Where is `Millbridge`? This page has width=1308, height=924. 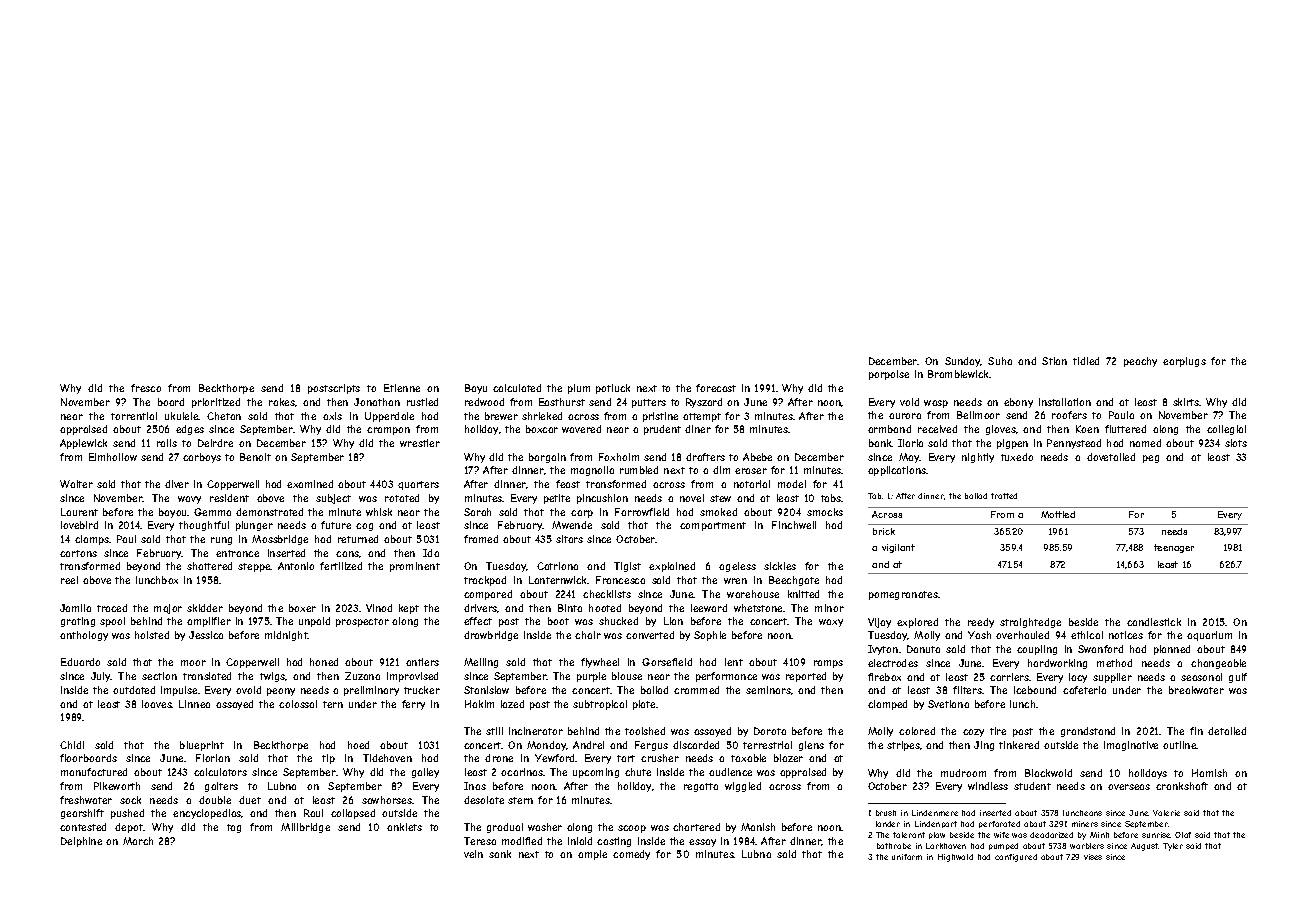
Millbridge is located at coordinates (305, 828).
